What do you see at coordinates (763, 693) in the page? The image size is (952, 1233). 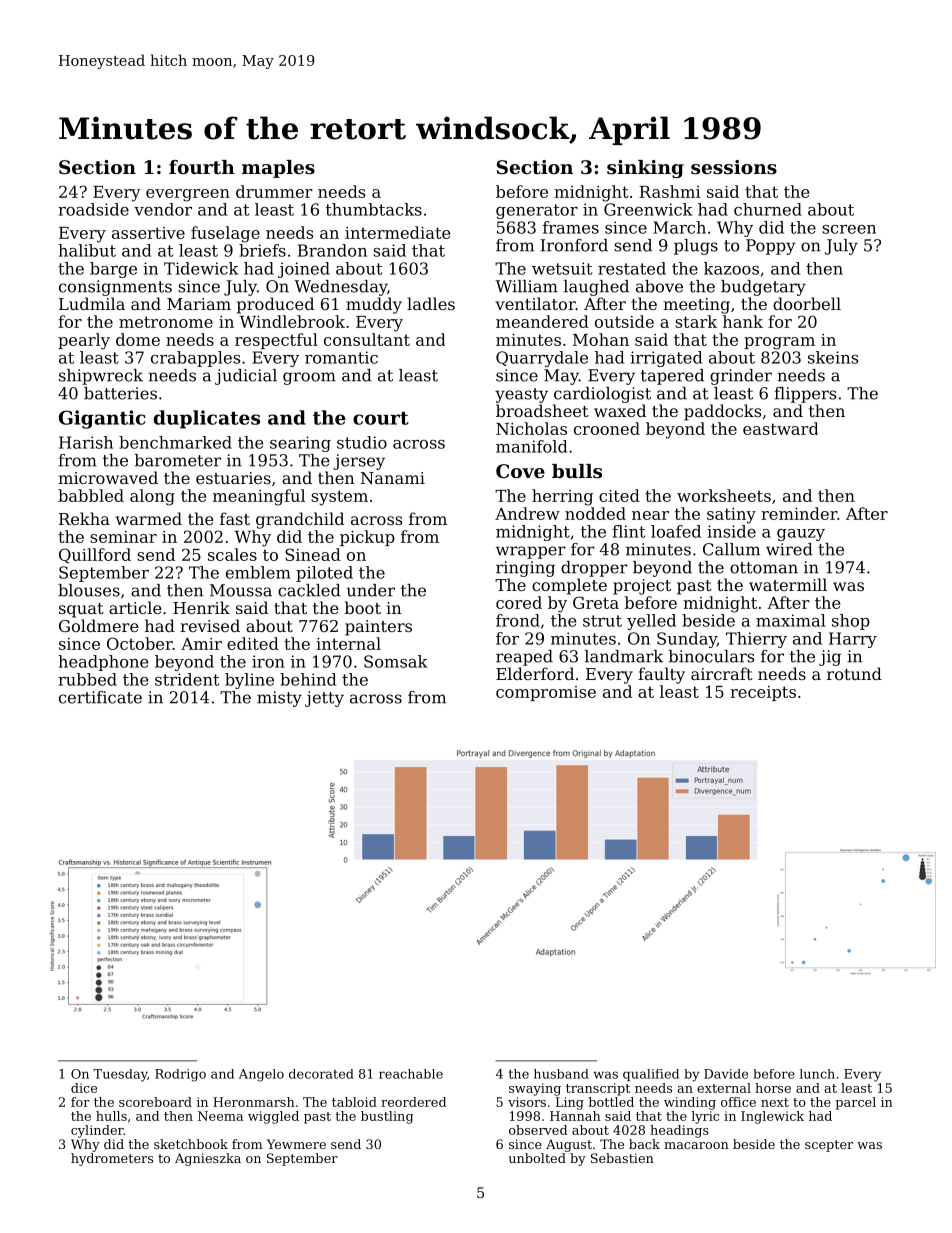 I see `receipts` at bounding box center [763, 693].
